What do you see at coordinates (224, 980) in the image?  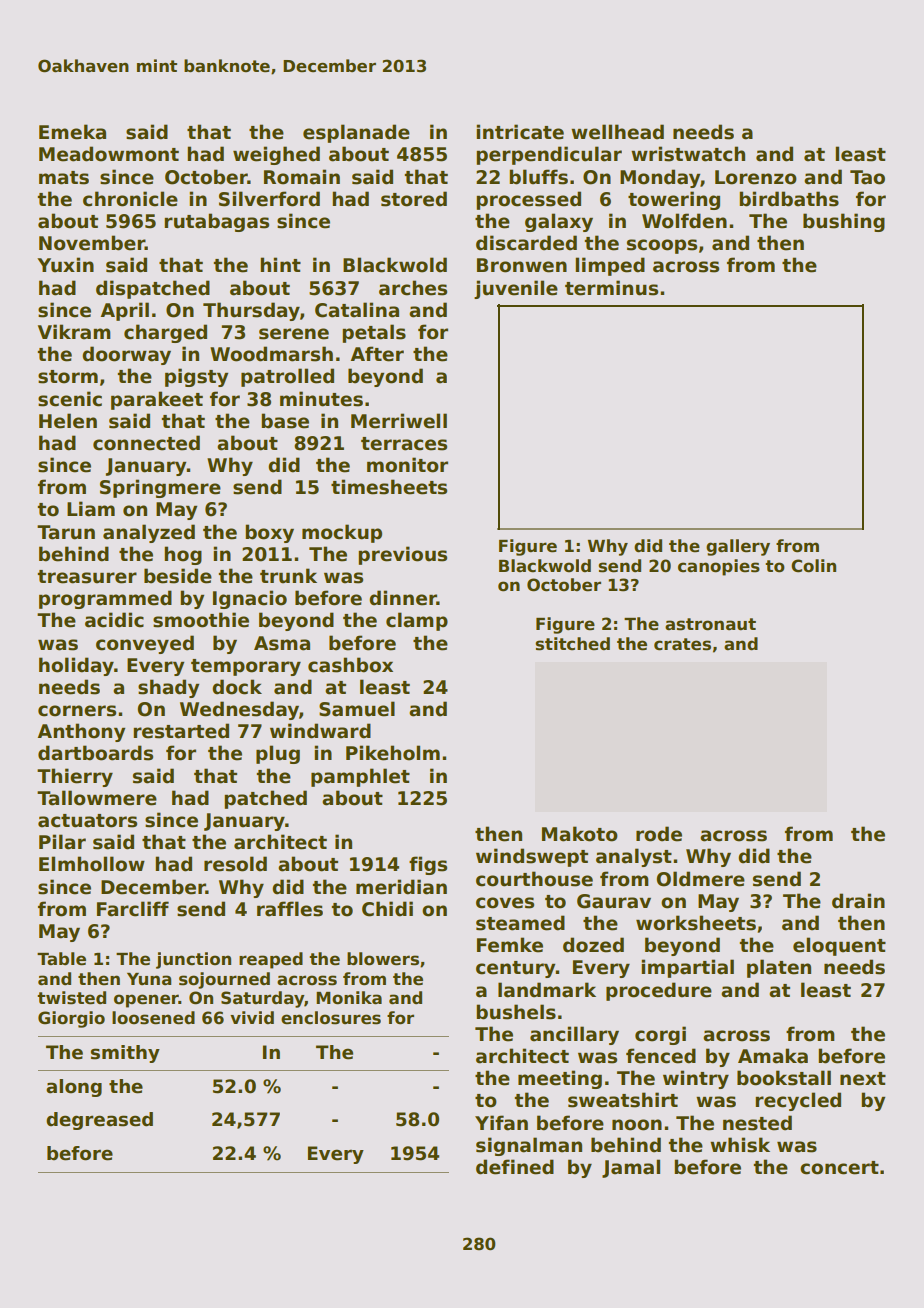 I see `sojourned` at bounding box center [224, 980].
